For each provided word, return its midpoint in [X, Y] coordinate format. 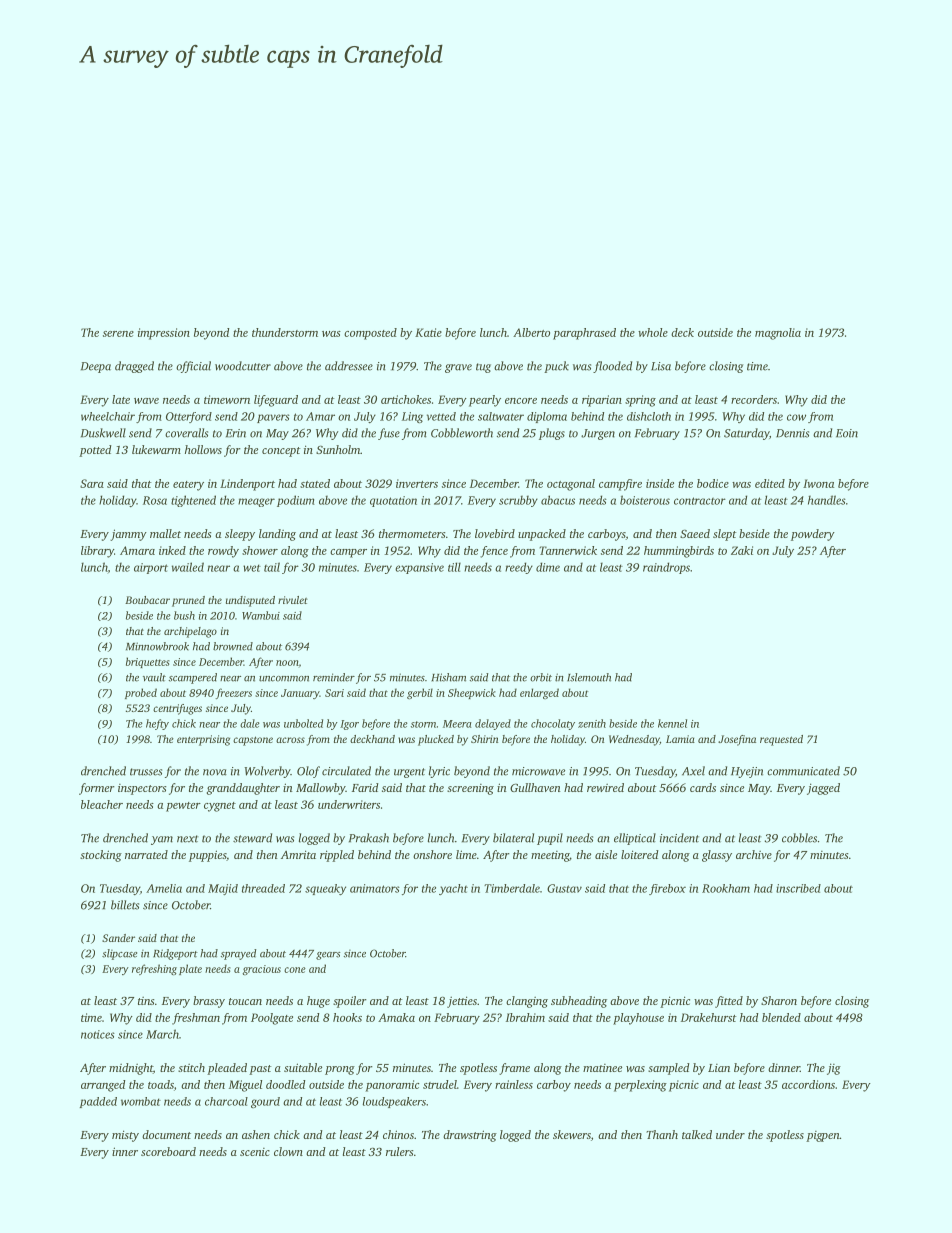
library [97, 552]
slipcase [119, 954]
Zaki [742, 550]
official [193, 367]
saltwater [501, 416]
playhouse [638, 1019]
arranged [103, 1086]
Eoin [847, 433]
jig [834, 1069]
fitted [729, 1002]
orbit [541, 677]
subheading [579, 1002]
